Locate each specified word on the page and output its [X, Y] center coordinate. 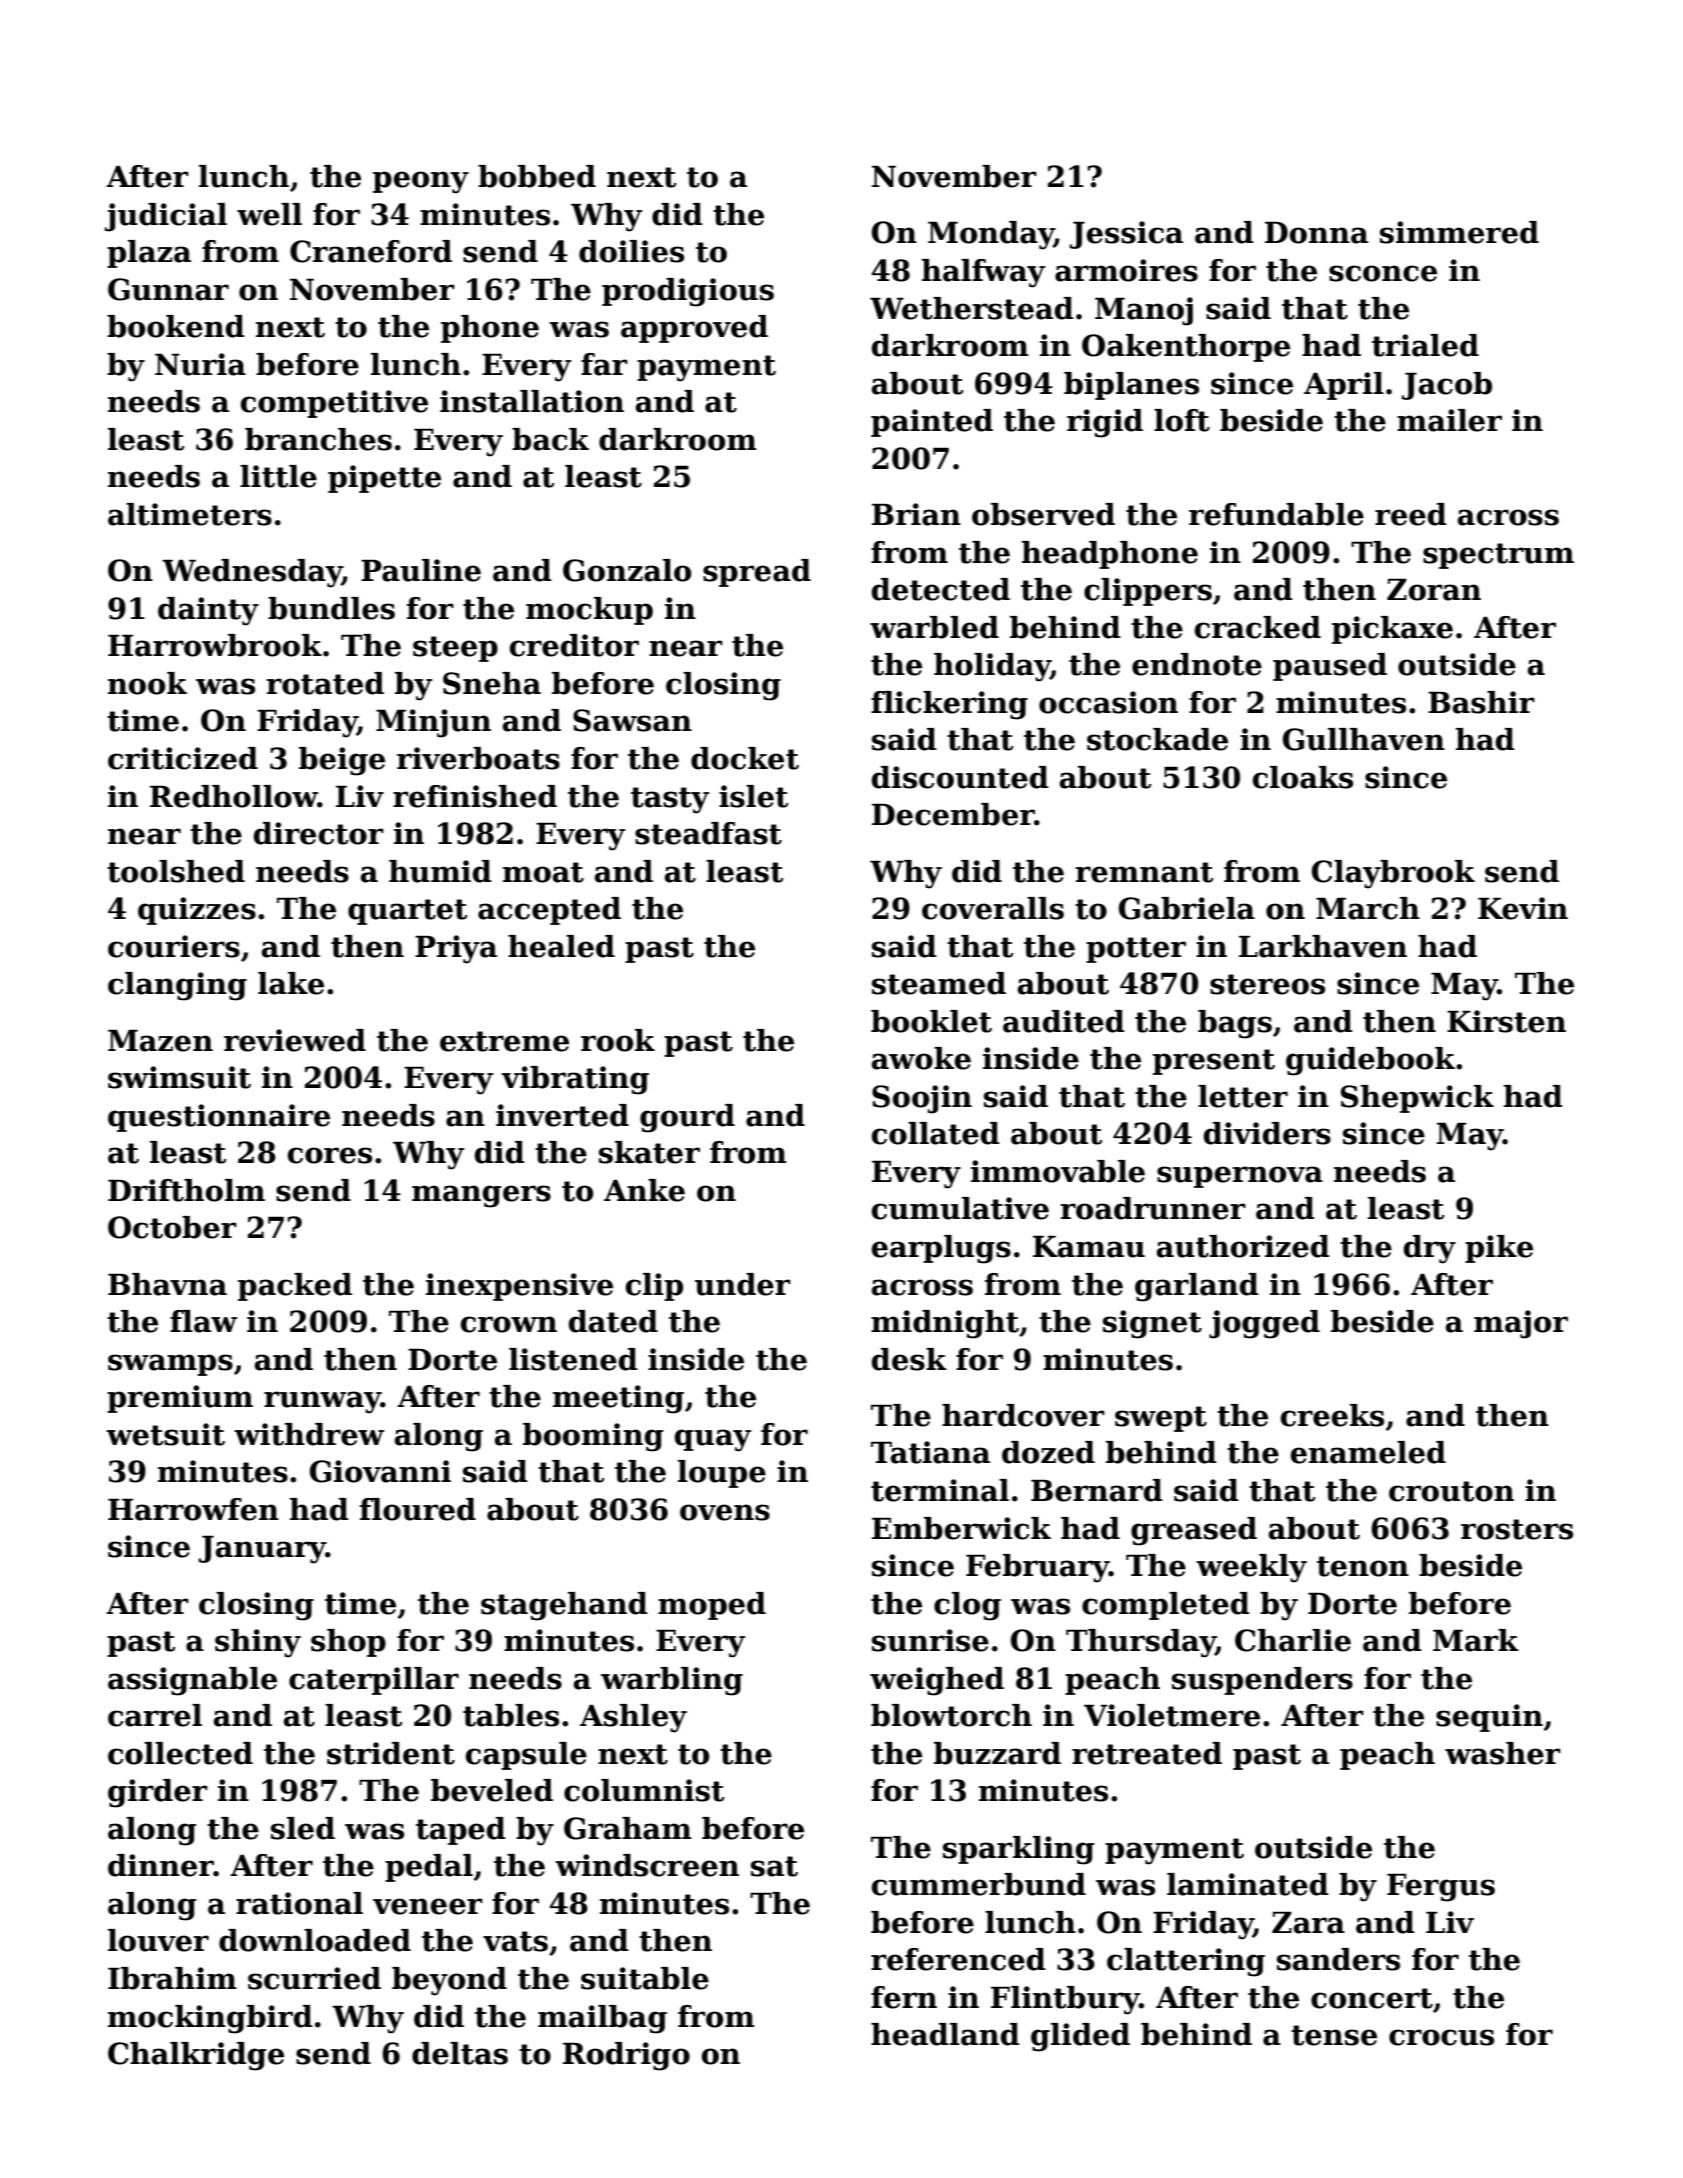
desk [909, 1359]
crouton [1451, 1491]
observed [1043, 514]
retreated [1147, 1753]
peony [421, 182]
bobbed [537, 176]
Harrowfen [193, 1509]
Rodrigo [626, 2056]
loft [1182, 420]
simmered [1459, 232]
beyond [449, 1981]
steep [455, 649]
